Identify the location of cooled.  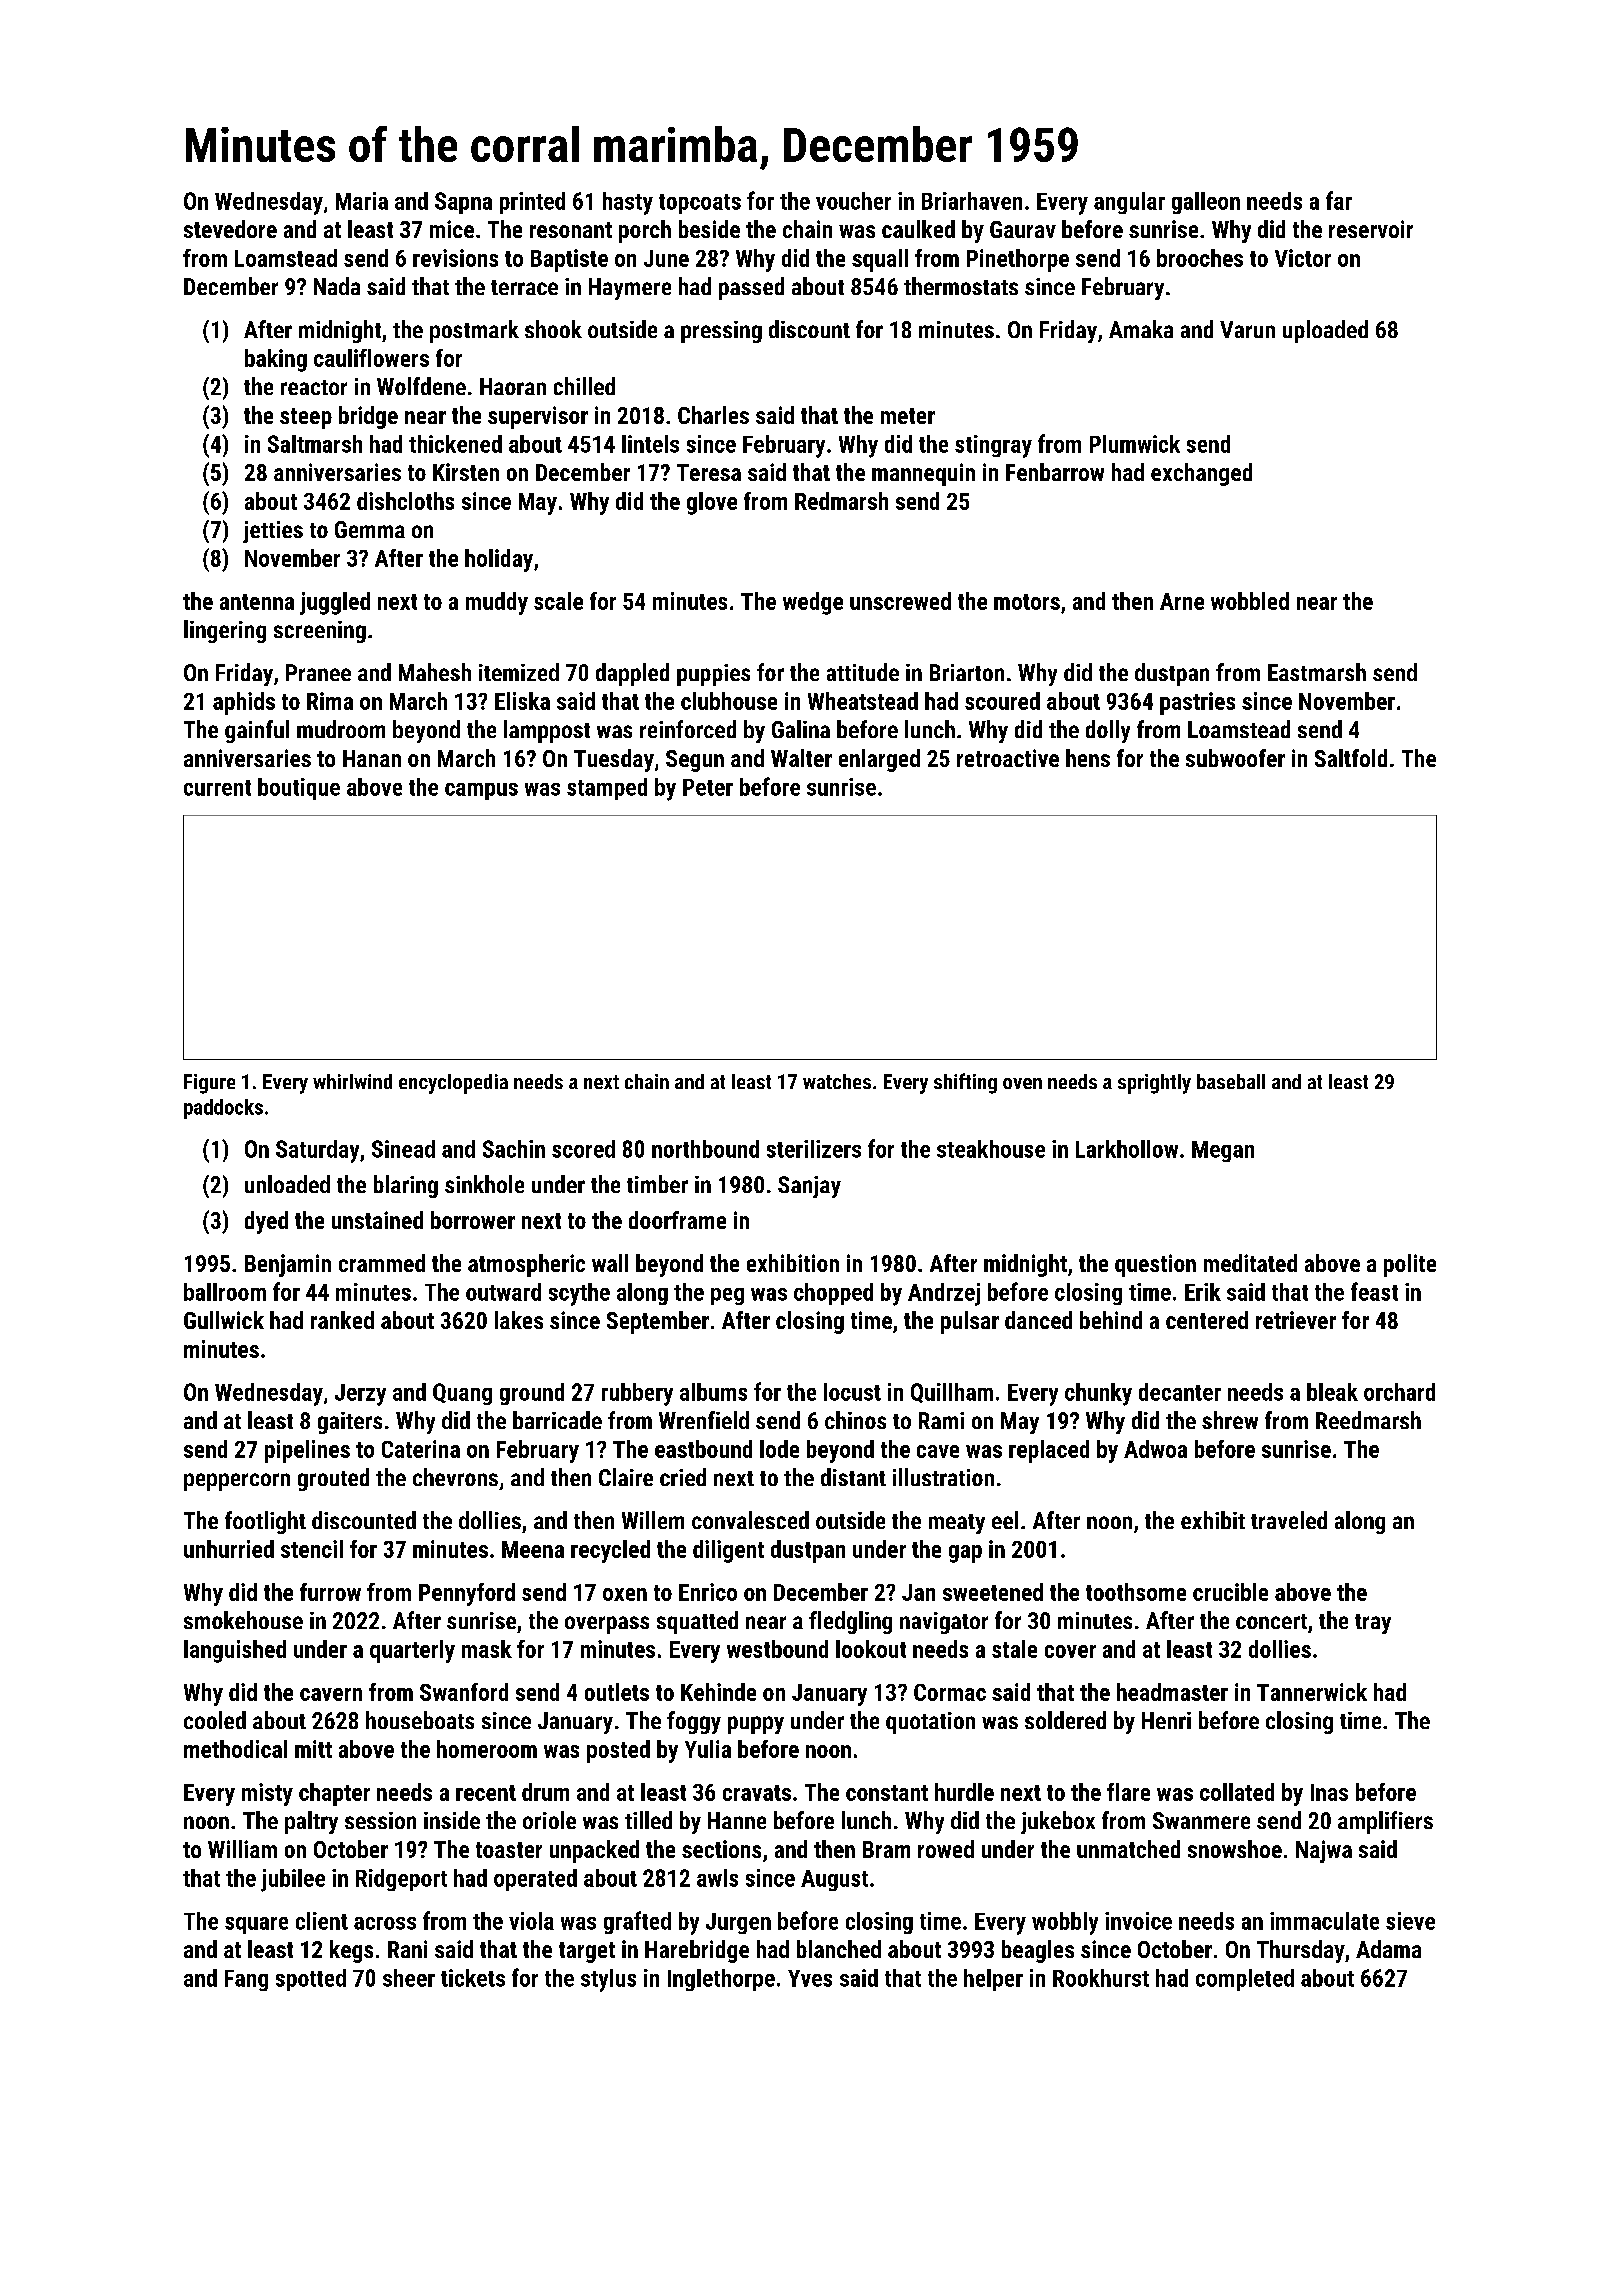
(215, 1720).
